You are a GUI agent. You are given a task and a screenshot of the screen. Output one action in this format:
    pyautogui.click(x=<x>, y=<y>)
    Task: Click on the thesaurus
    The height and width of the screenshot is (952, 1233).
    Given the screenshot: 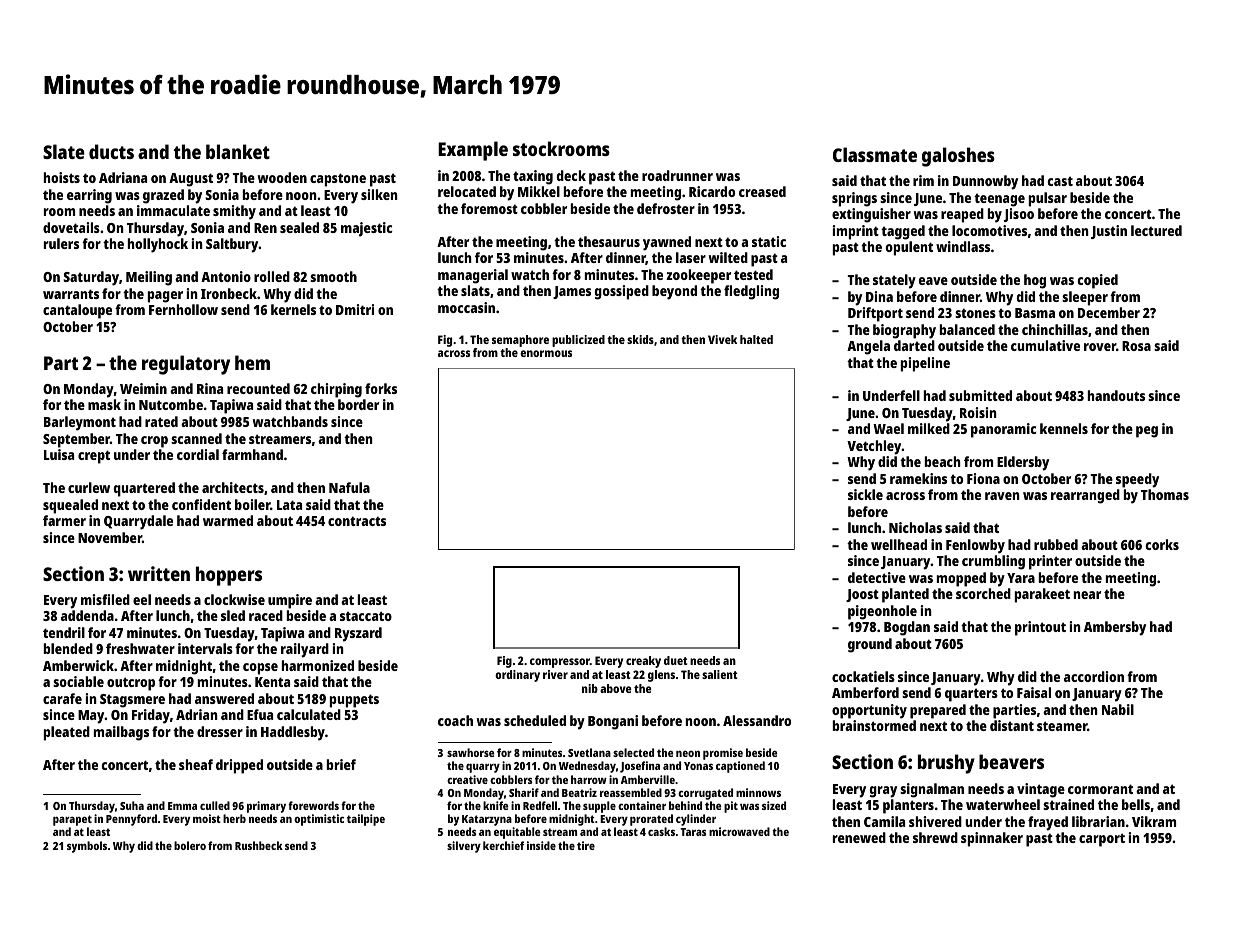 What is the action you would take?
    pyautogui.click(x=609, y=241)
